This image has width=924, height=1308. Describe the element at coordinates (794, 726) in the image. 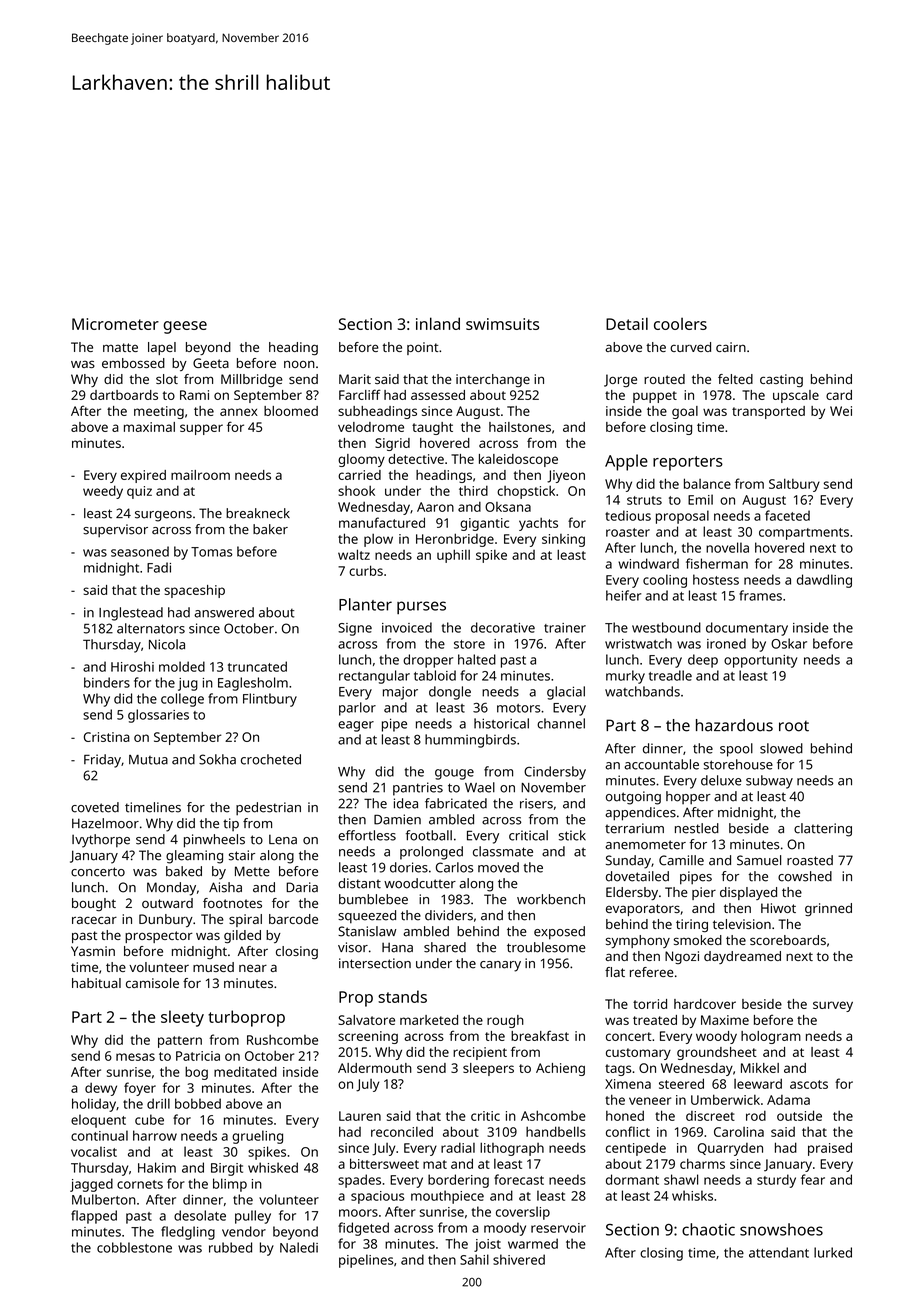

I see `root` at that location.
